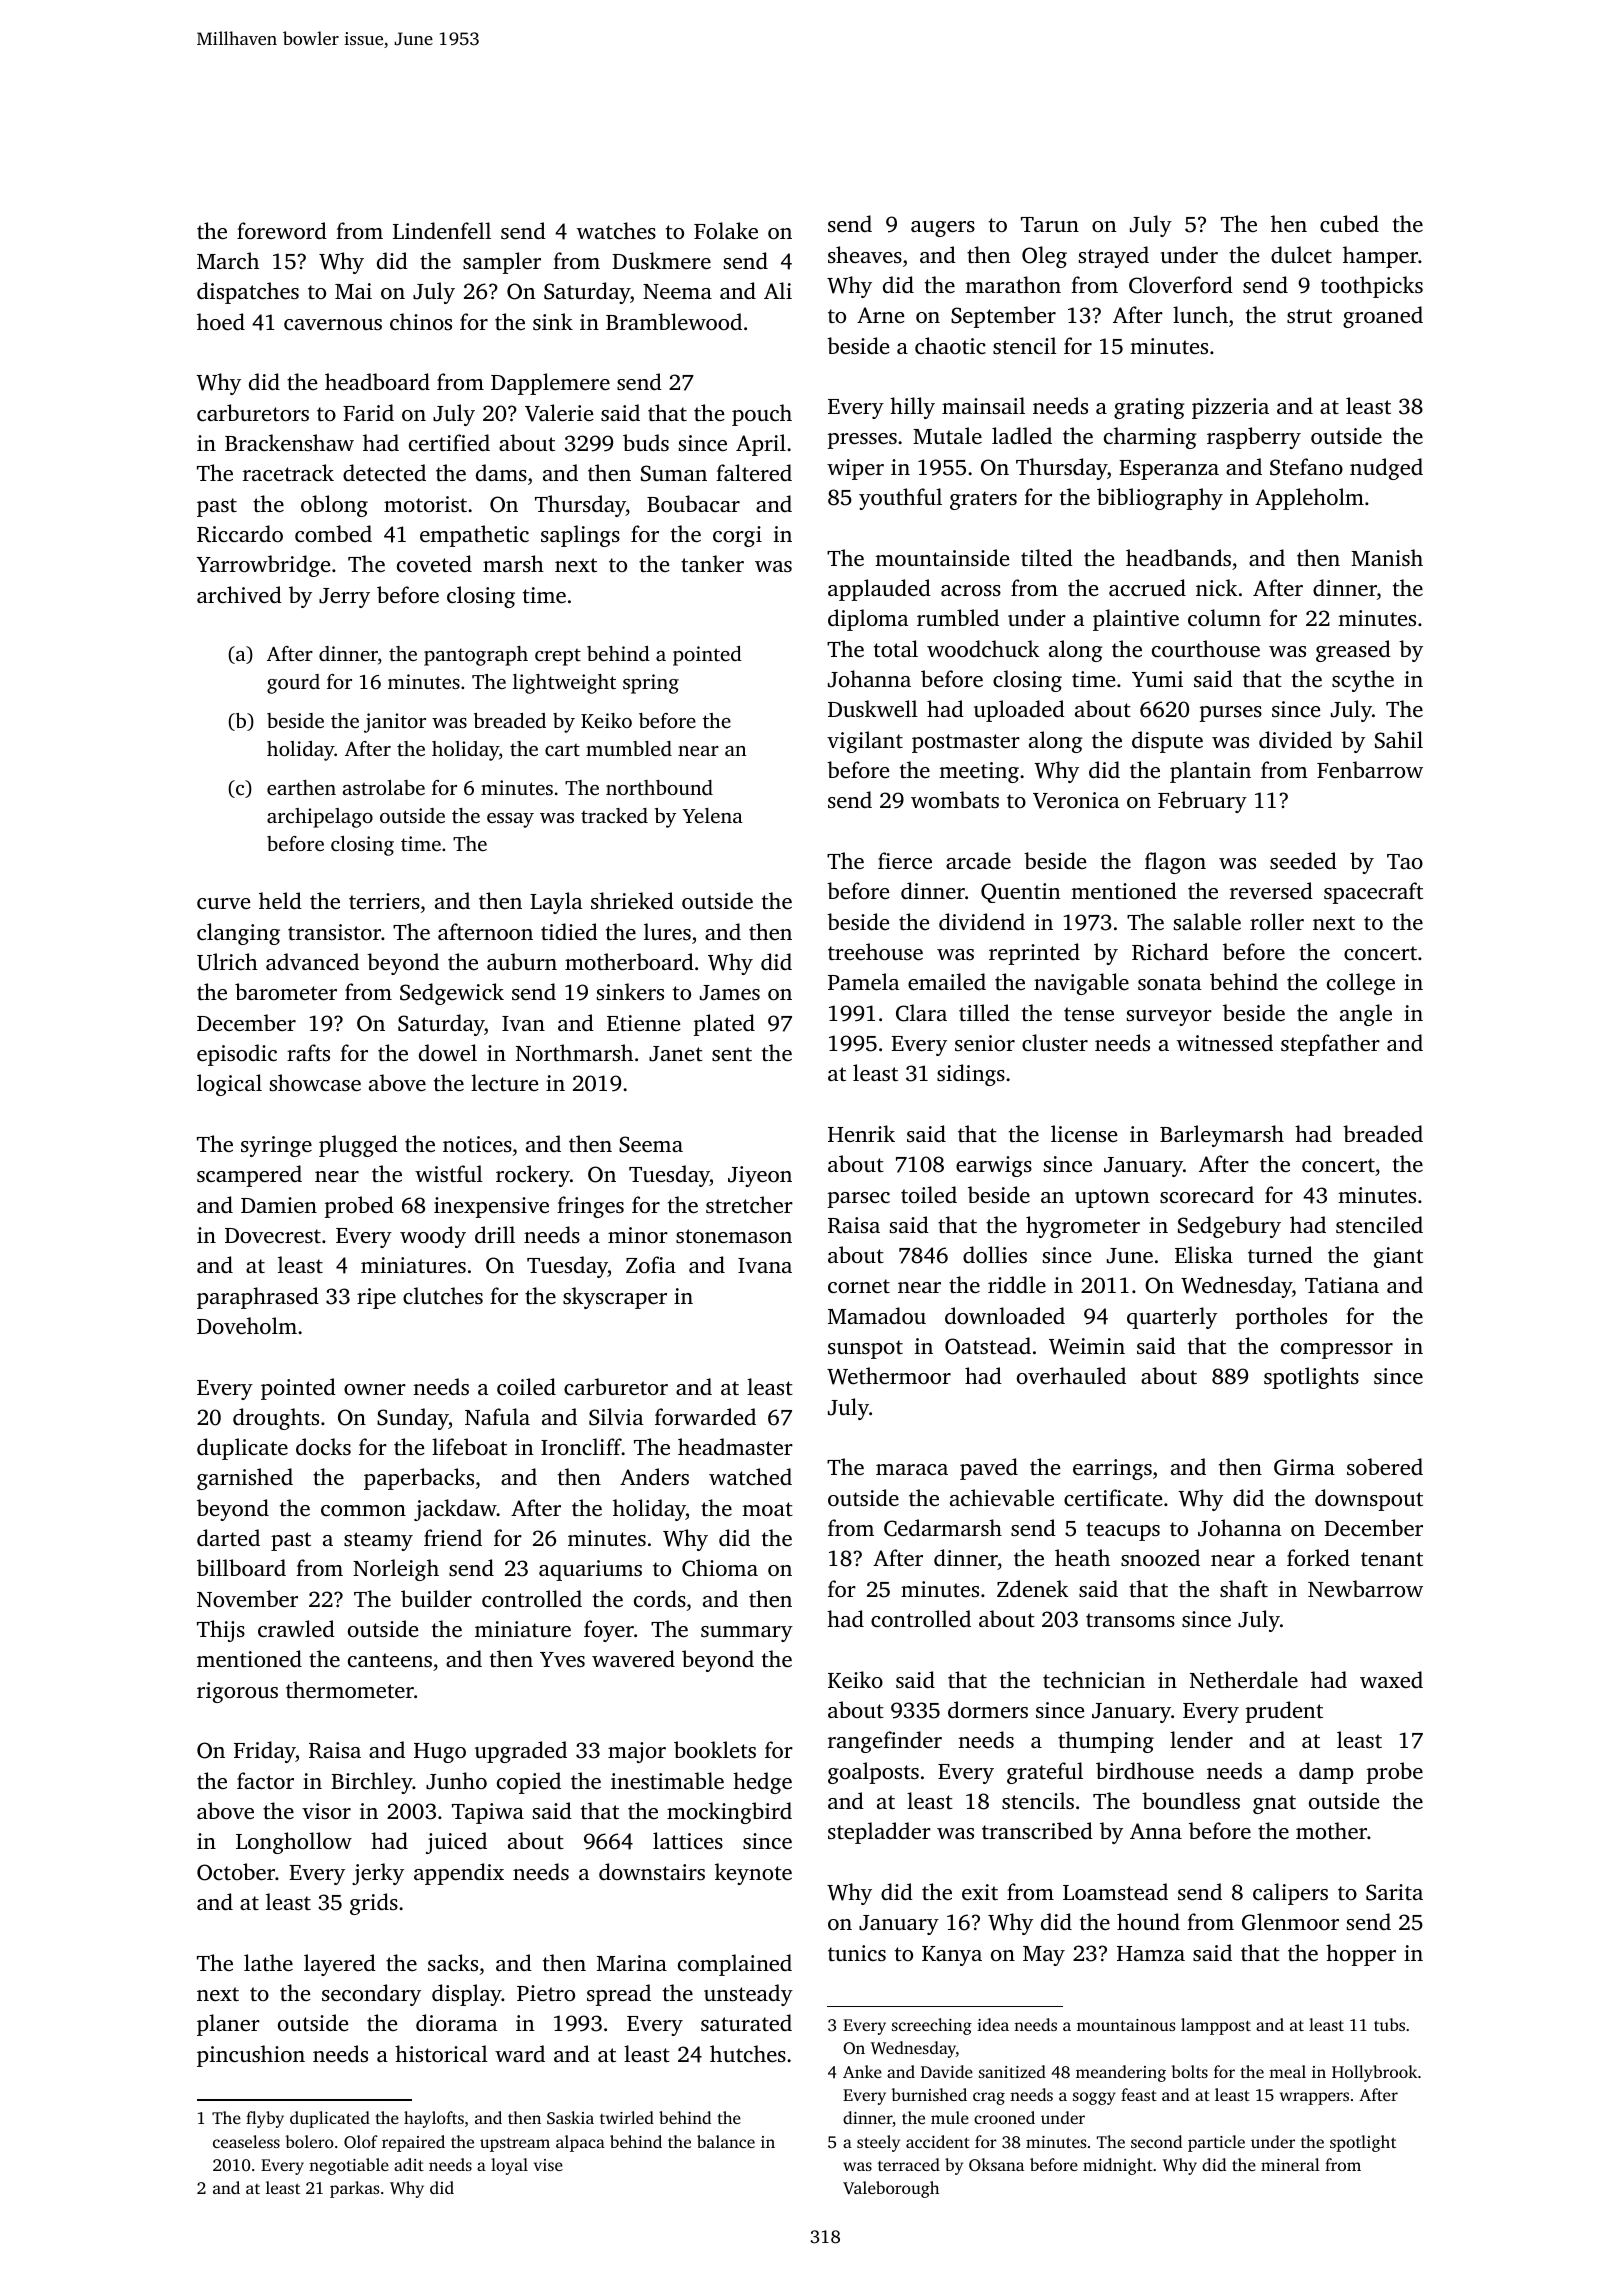  I want to click on mountainside, so click(942, 557).
